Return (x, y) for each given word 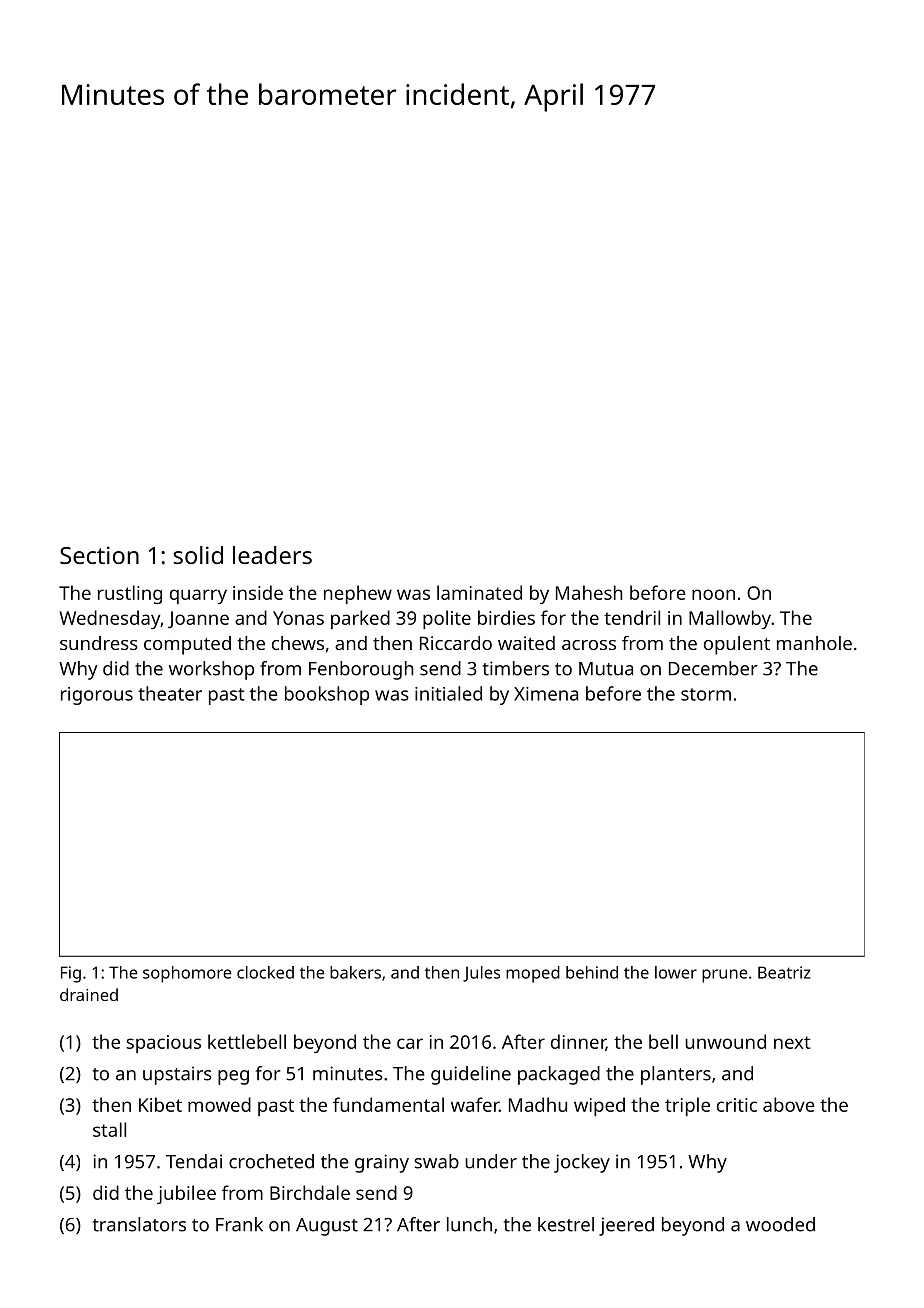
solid (198, 555)
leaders (272, 555)
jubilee (186, 1194)
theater (170, 693)
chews (298, 643)
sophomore (187, 974)
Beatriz (784, 972)
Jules (481, 974)
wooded (780, 1224)
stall (109, 1129)
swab (436, 1161)
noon (713, 594)
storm (706, 694)
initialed (448, 693)
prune (724, 976)
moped (533, 974)
